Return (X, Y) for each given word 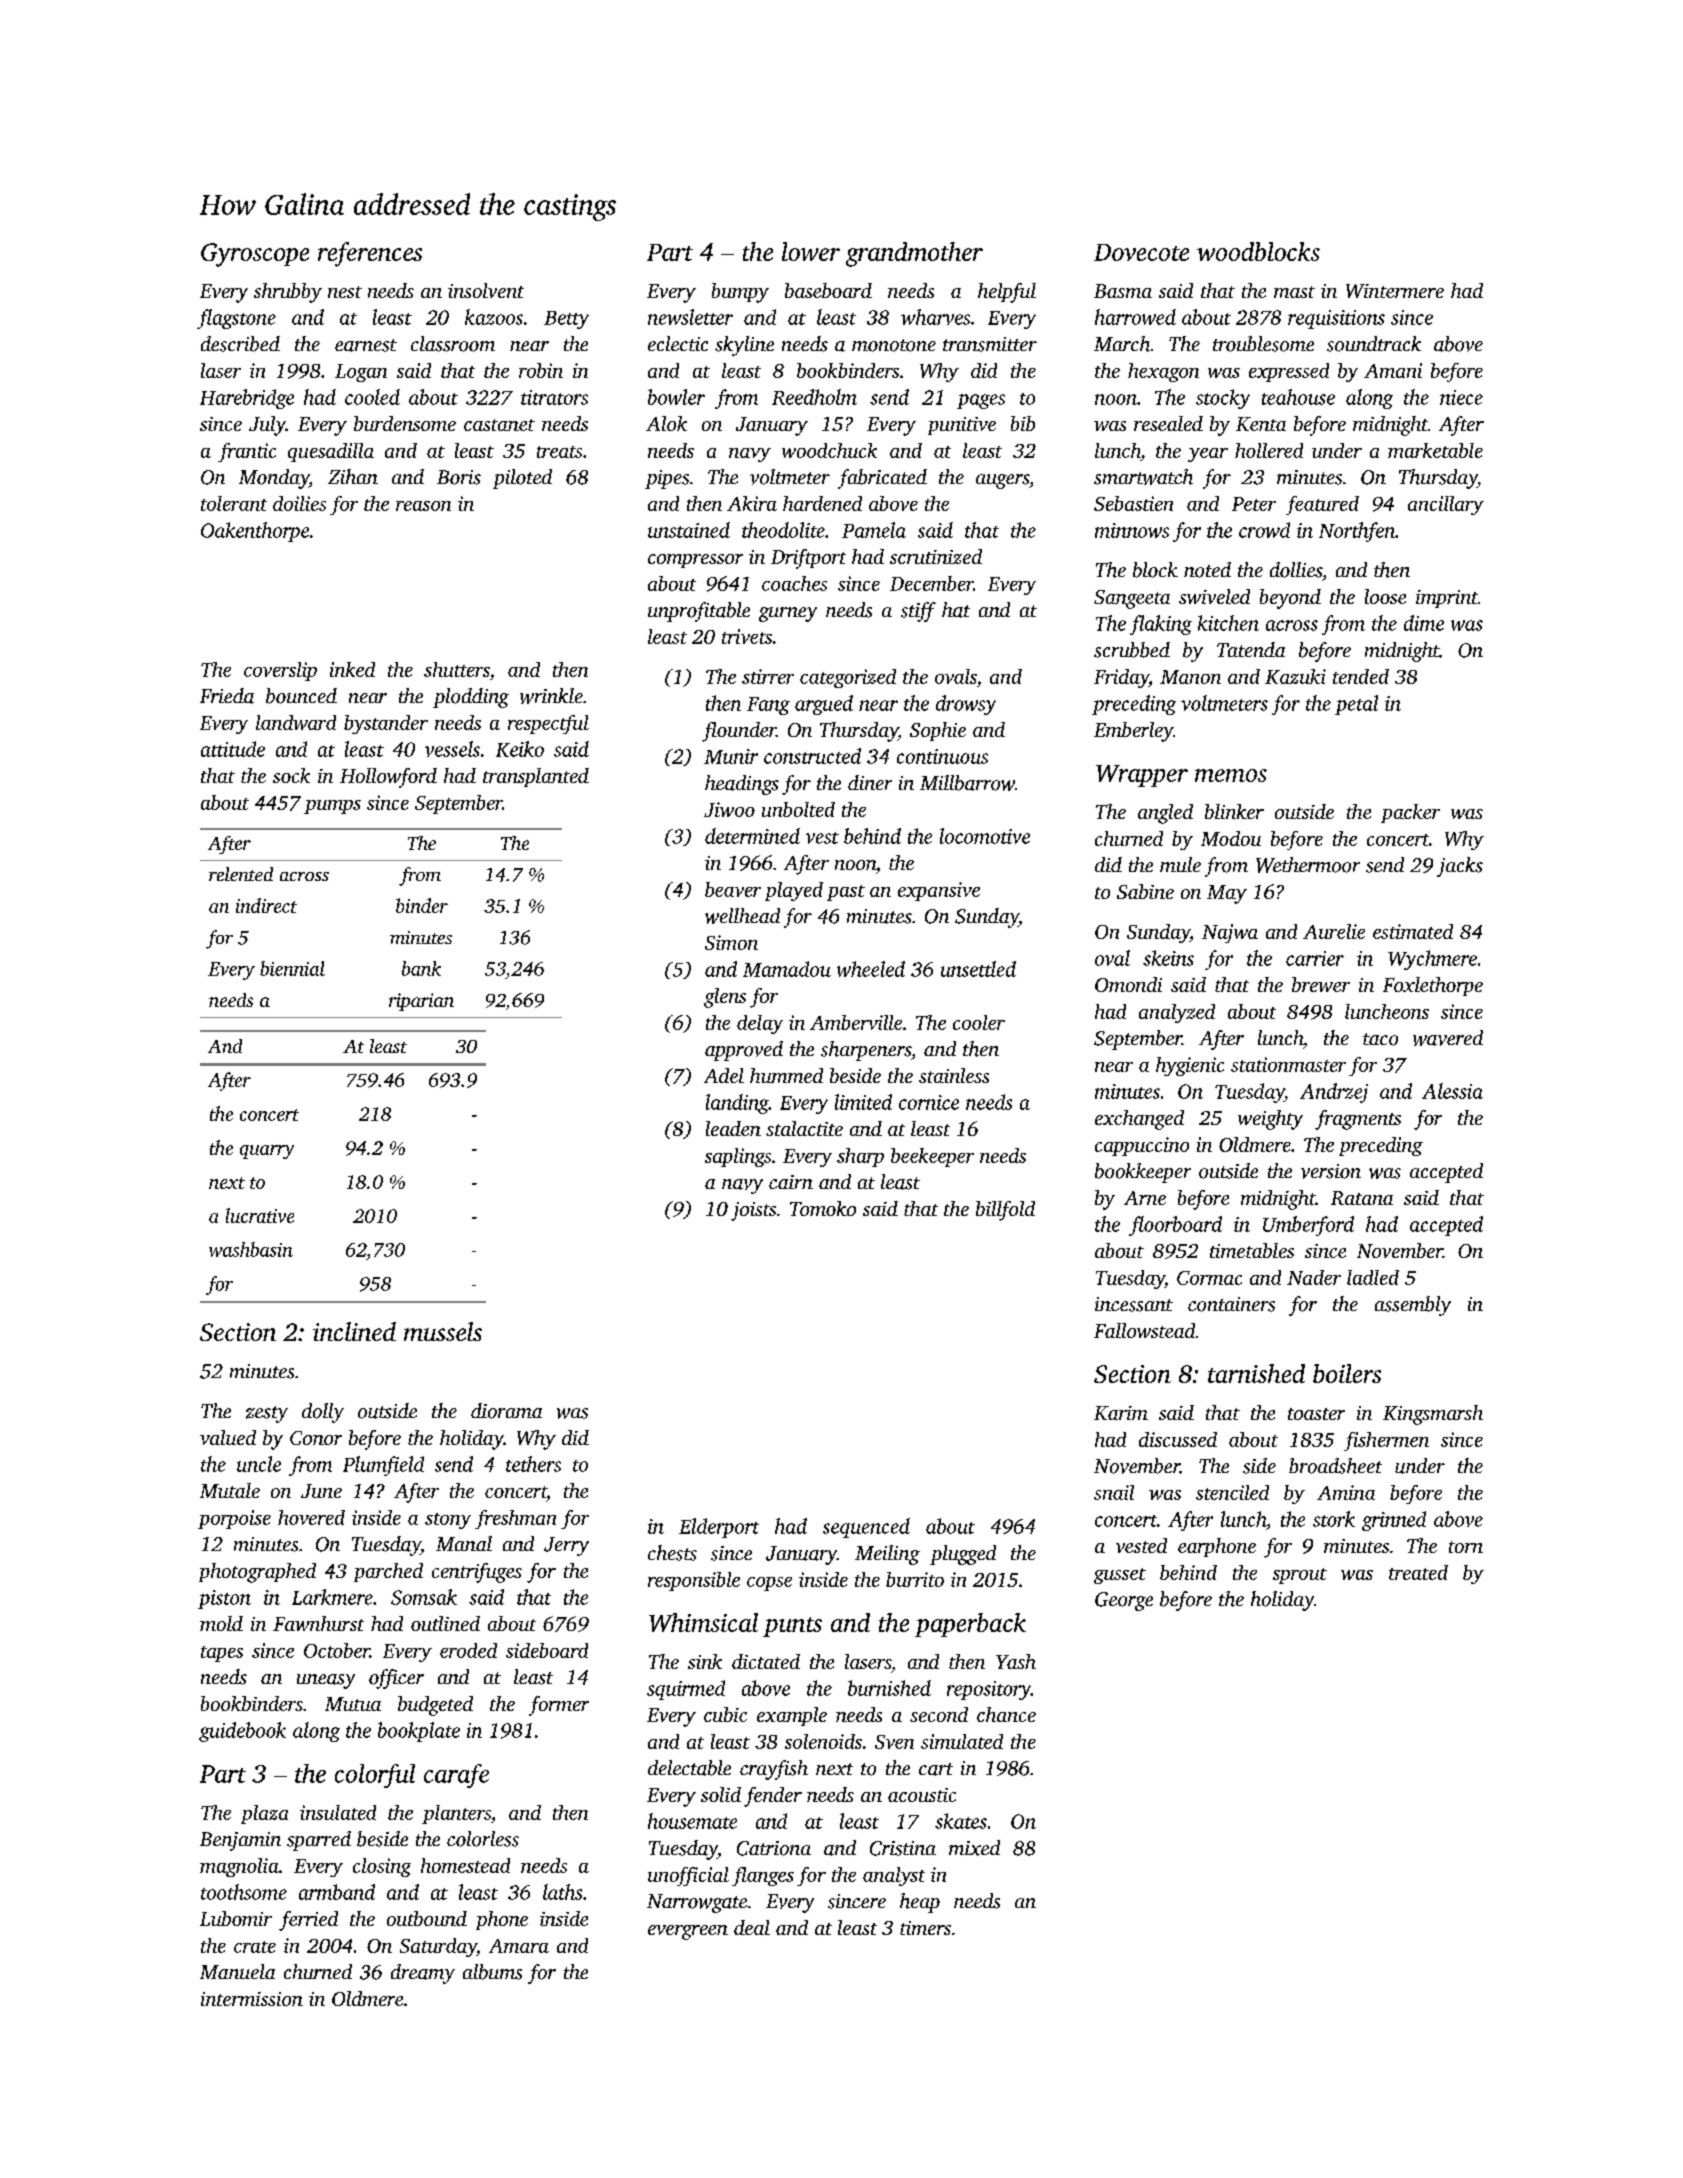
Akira (752, 503)
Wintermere (1395, 291)
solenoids (823, 1741)
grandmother (914, 254)
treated (1418, 1572)
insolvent (486, 290)
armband (337, 1892)
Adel (724, 1075)
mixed (974, 1848)
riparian (421, 1002)
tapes (222, 1654)
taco (1380, 1039)
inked (352, 669)
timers (925, 1928)
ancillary (1446, 505)
